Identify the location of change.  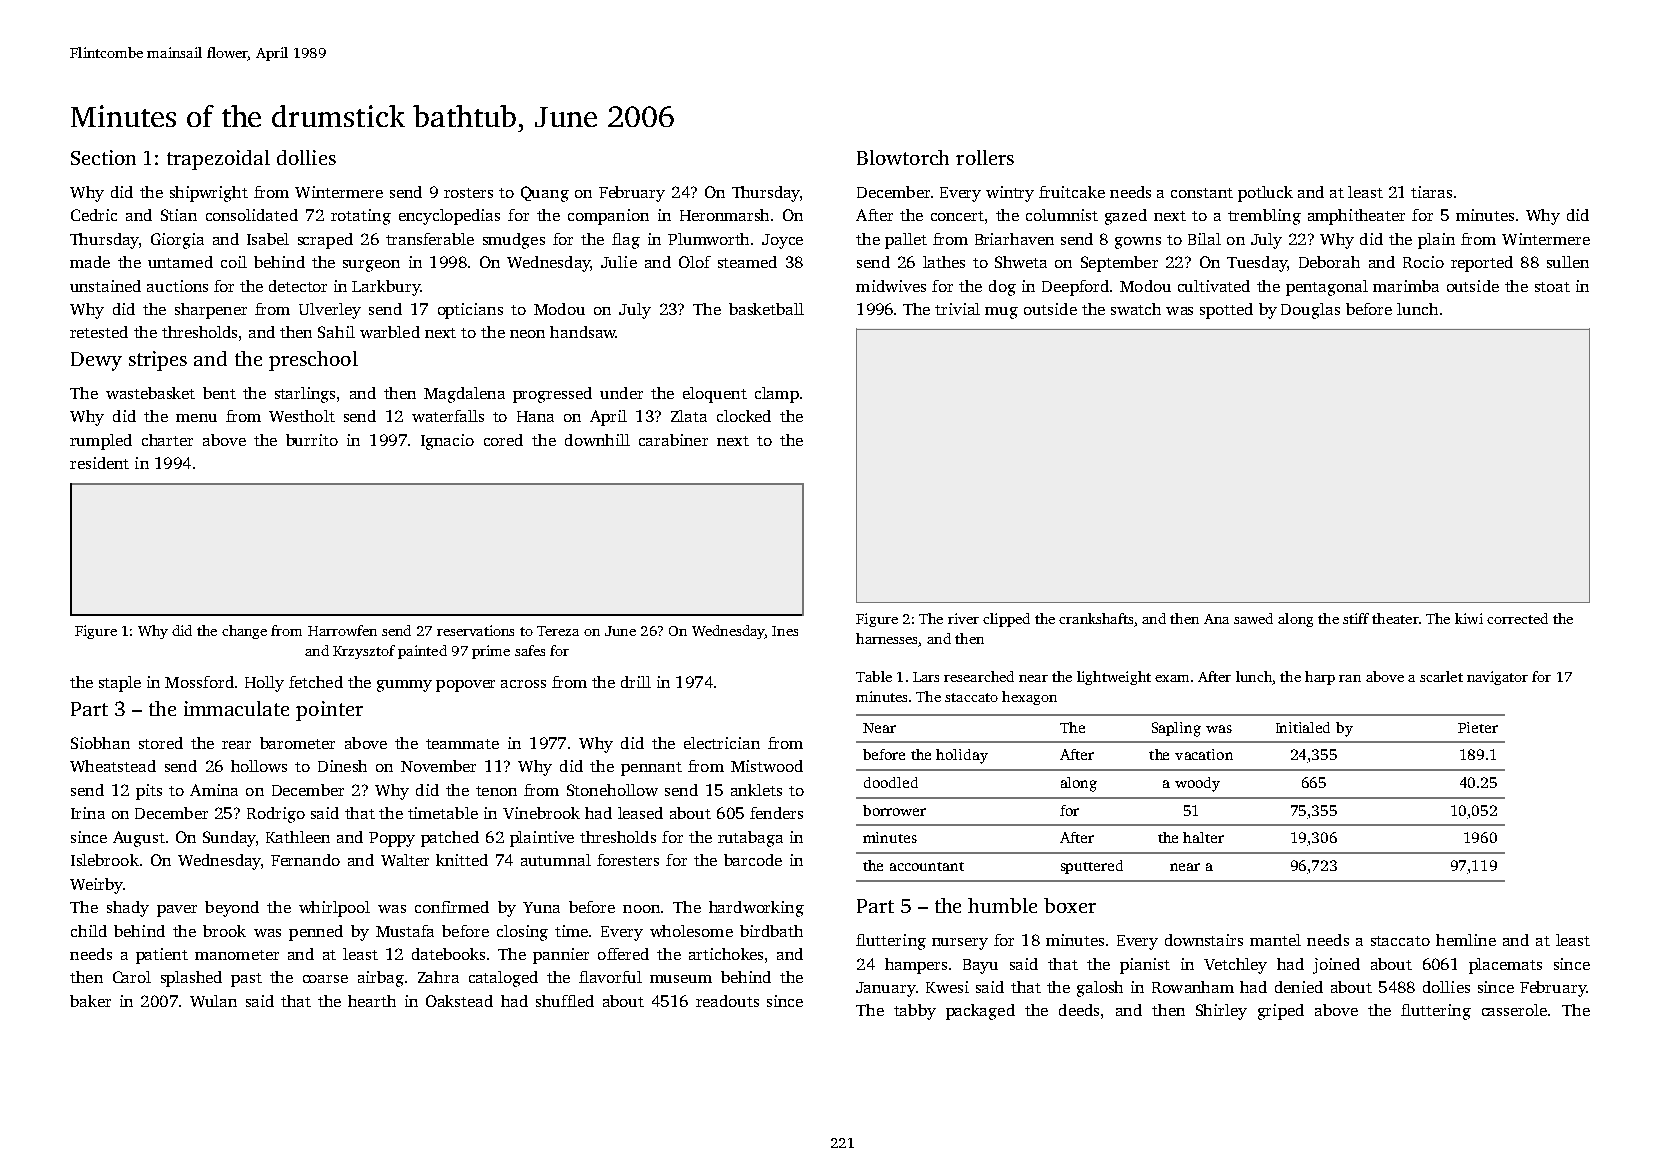
(244, 632).
